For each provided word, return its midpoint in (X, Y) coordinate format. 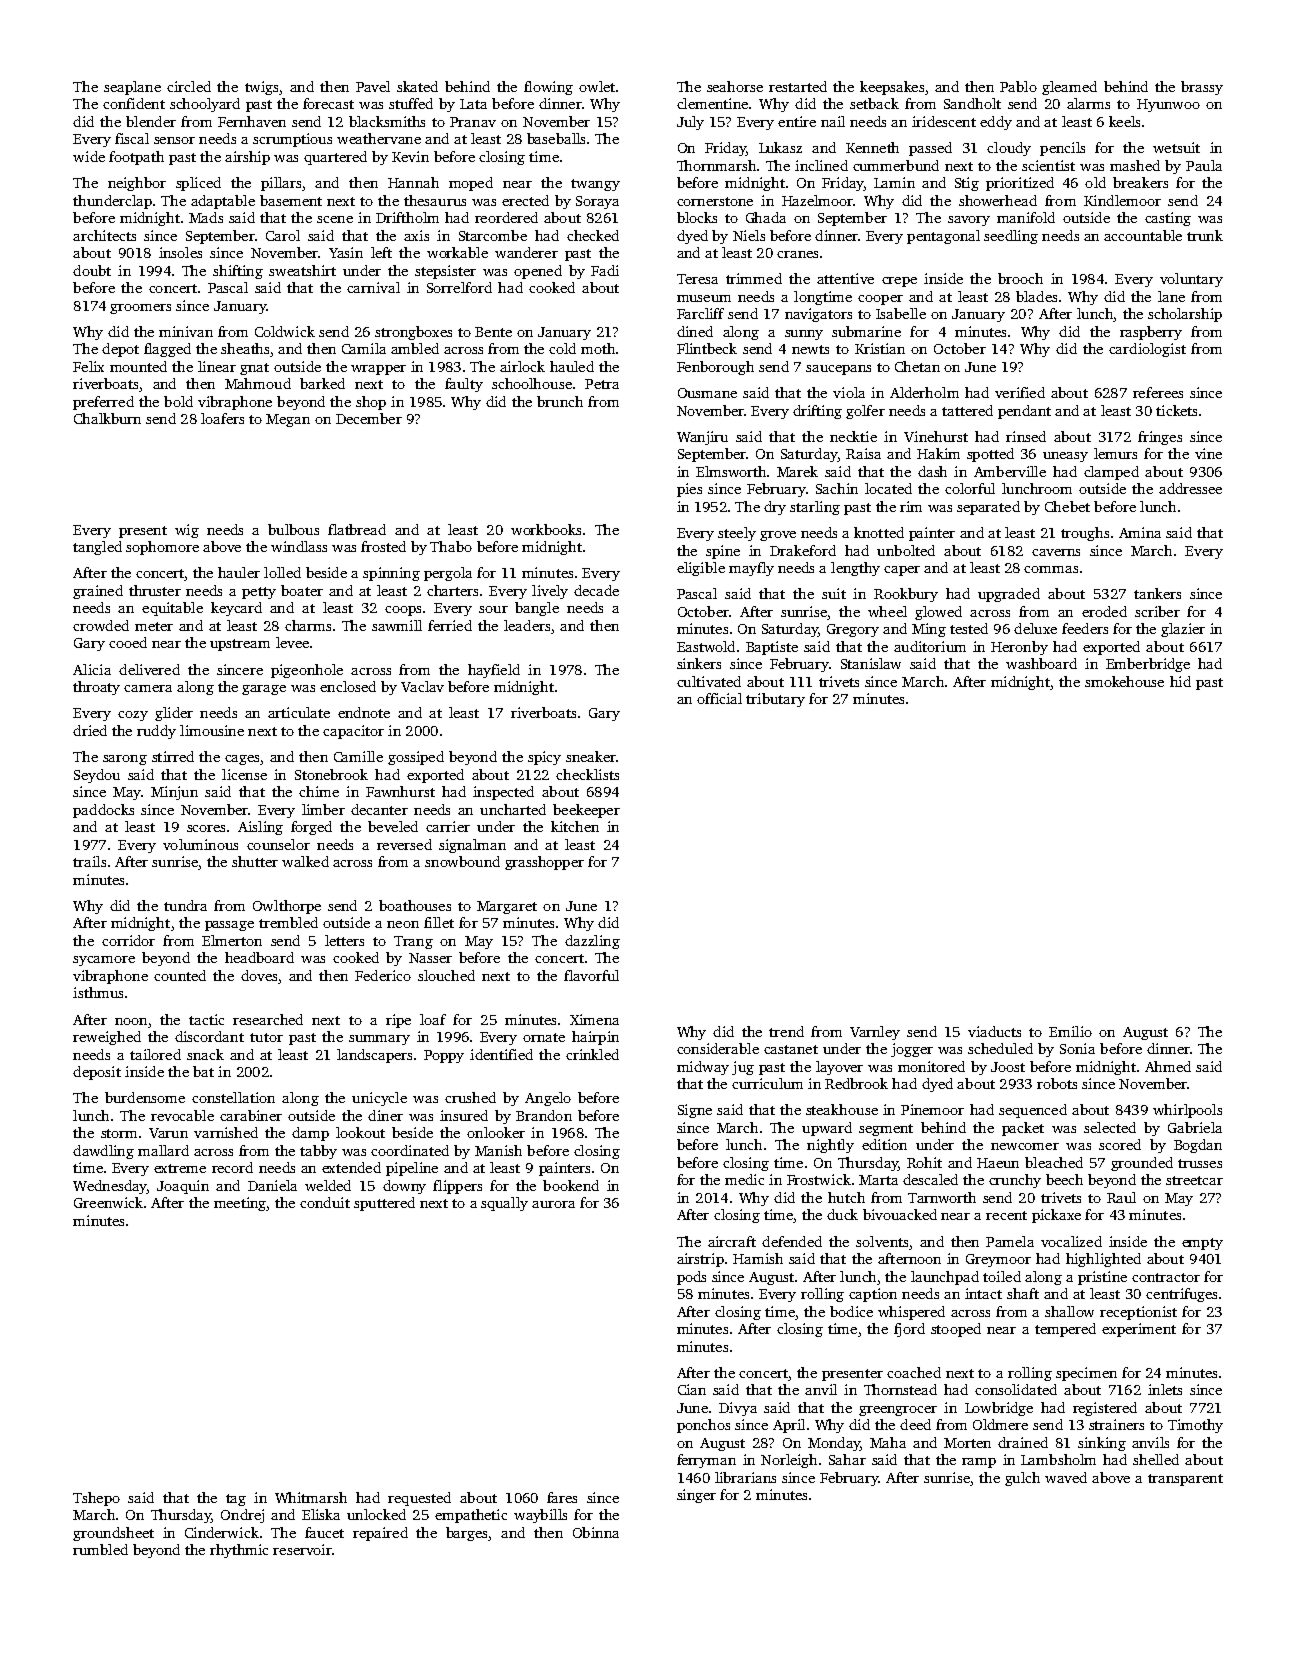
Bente (493, 332)
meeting (240, 1204)
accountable (1143, 235)
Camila (364, 348)
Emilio (1070, 1031)
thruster (155, 590)
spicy (544, 758)
